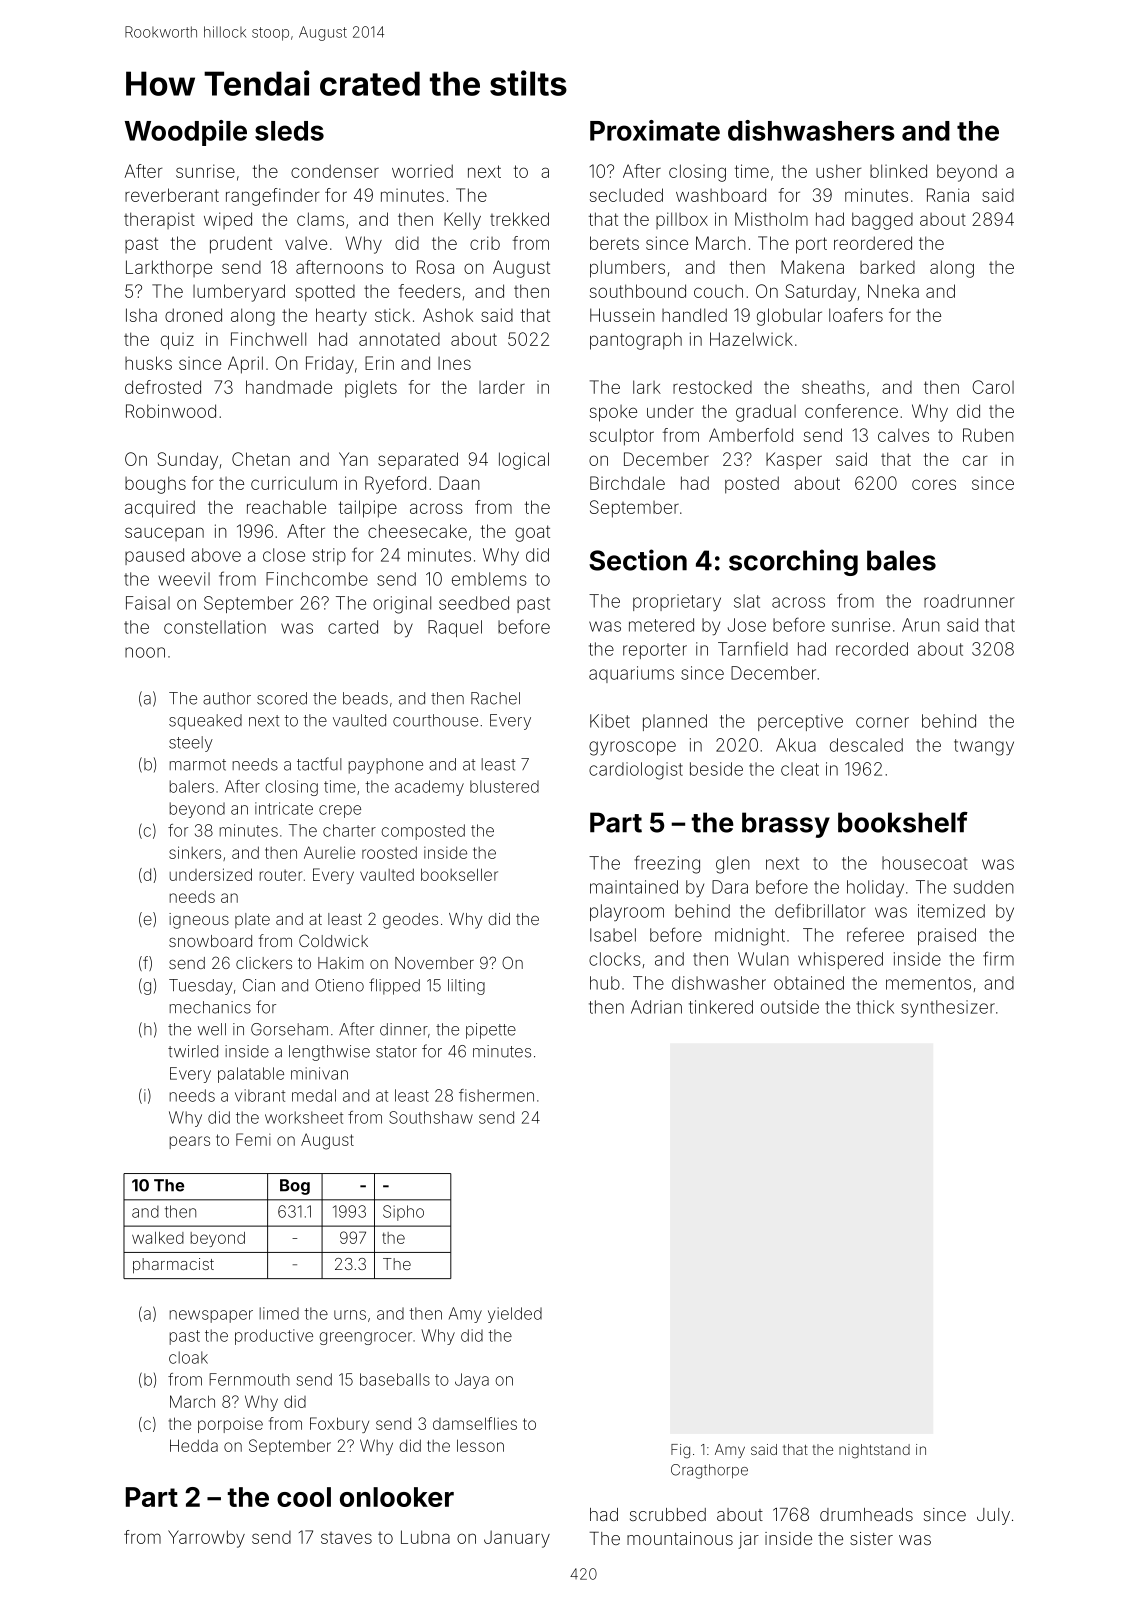  Describe the element at coordinates (346, 1538) in the screenshot. I see `staves` at that location.
